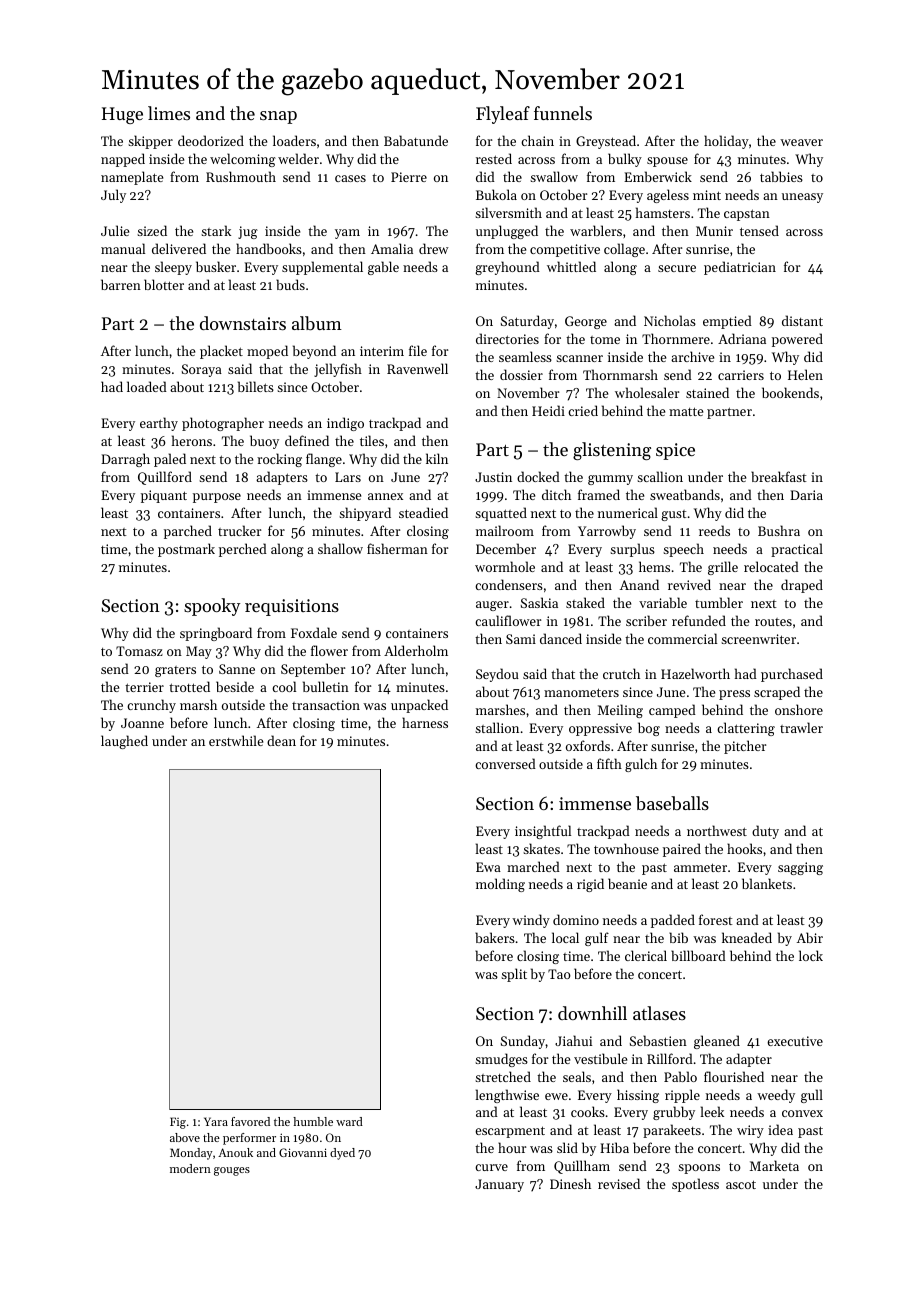 The image size is (924, 1308). Describe the element at coordinates (365, 514) in the page. I see `shipyard` at that location.
